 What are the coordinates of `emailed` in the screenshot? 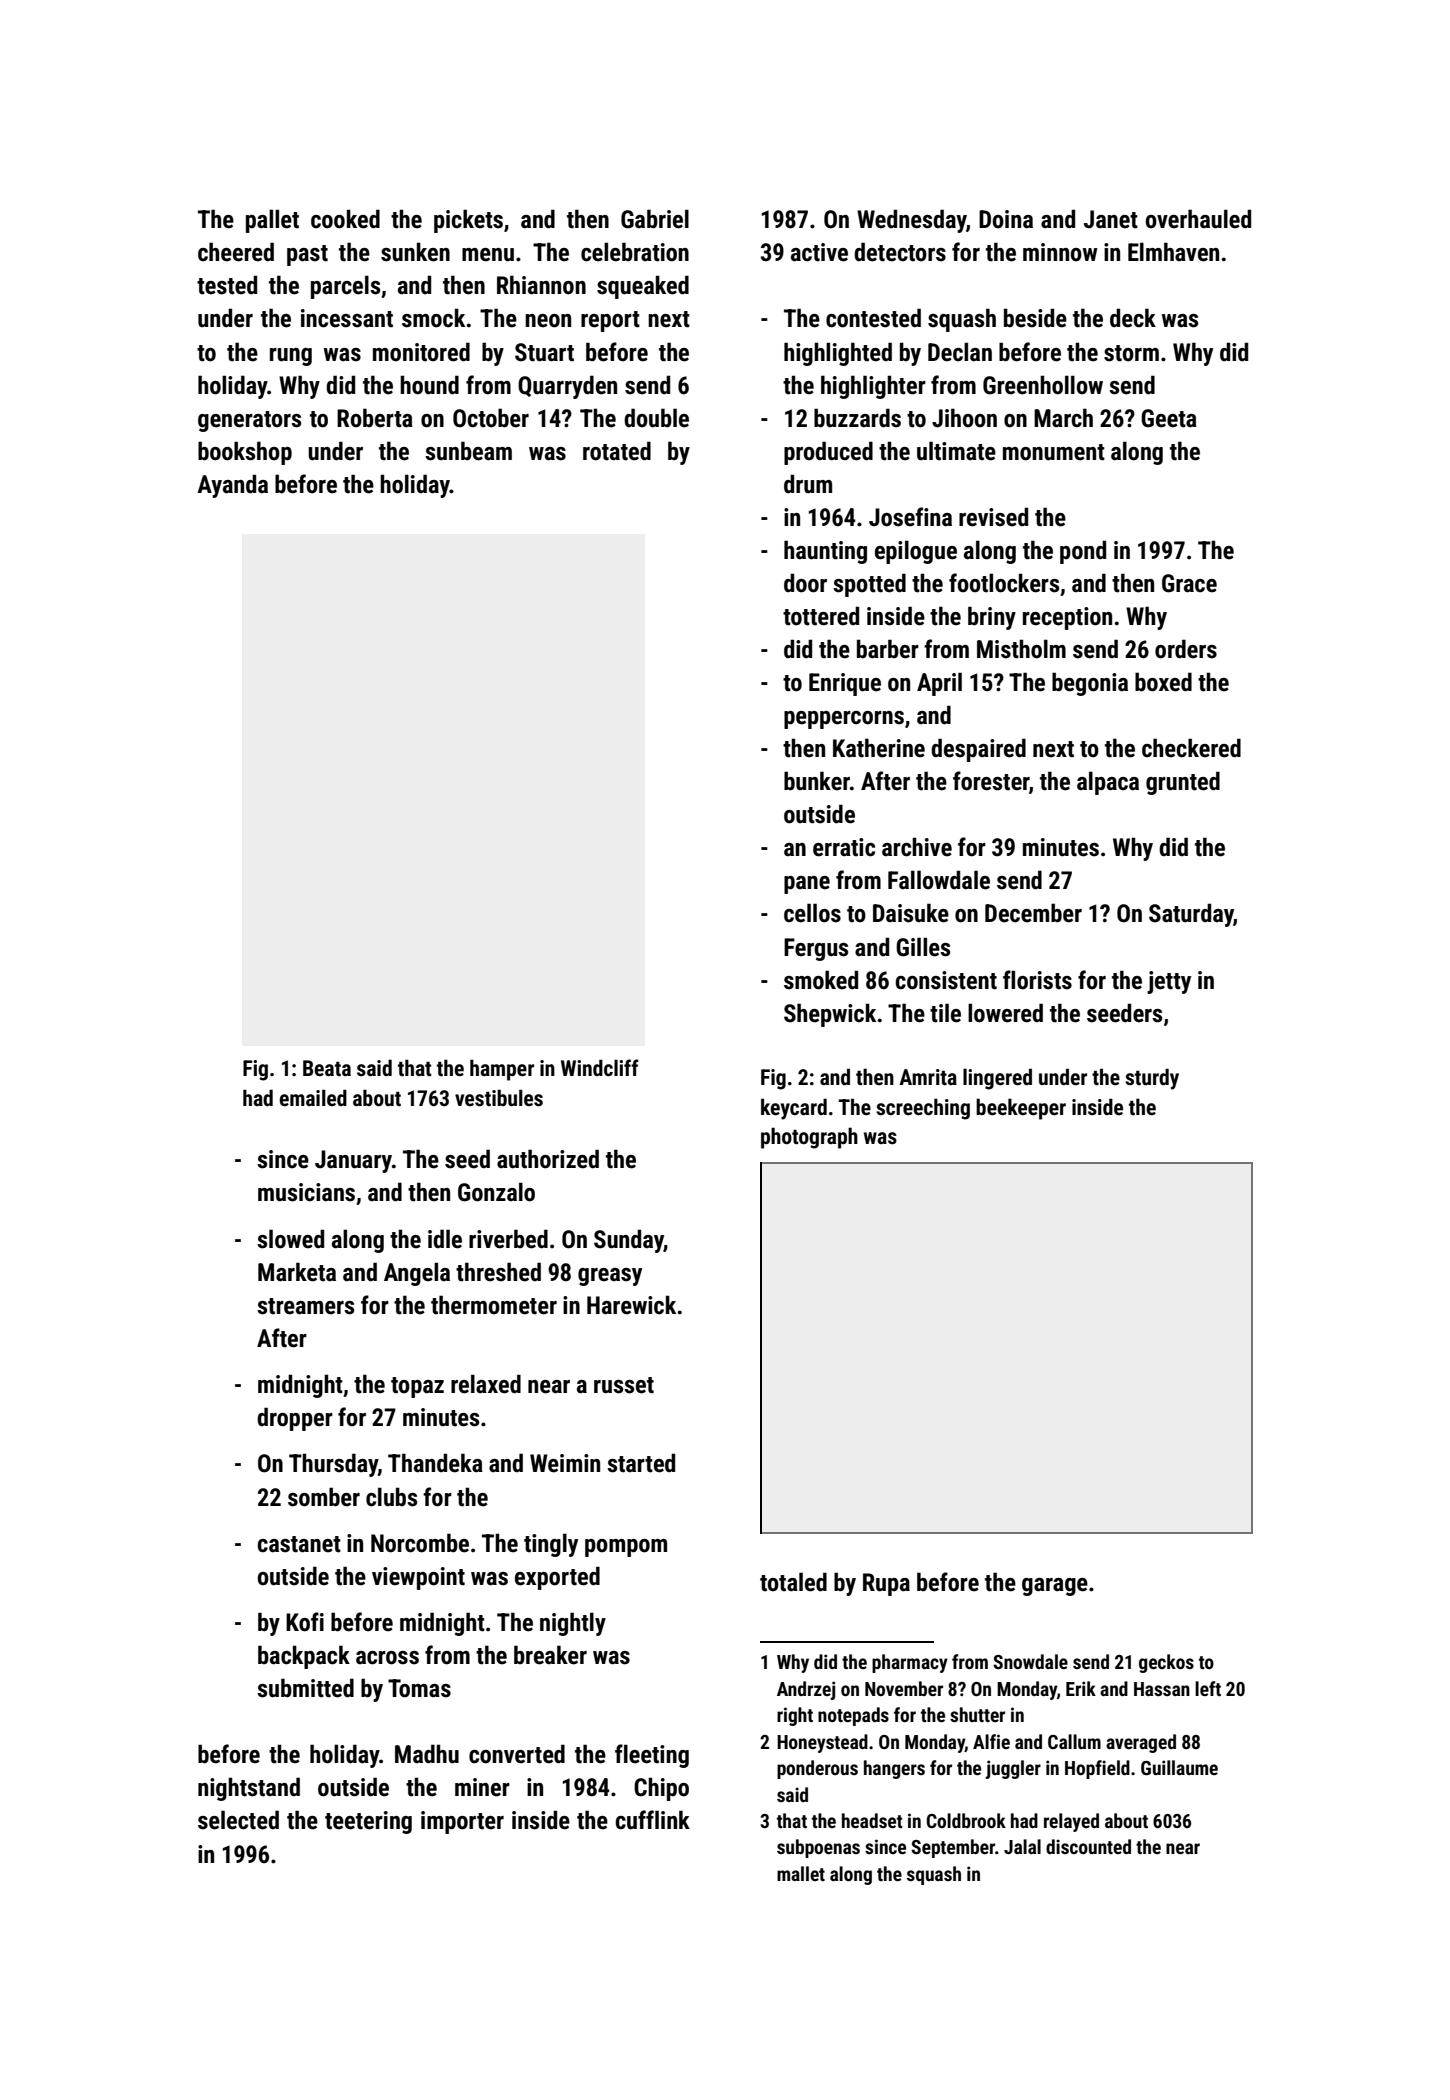 It's located at (313, 1097).
